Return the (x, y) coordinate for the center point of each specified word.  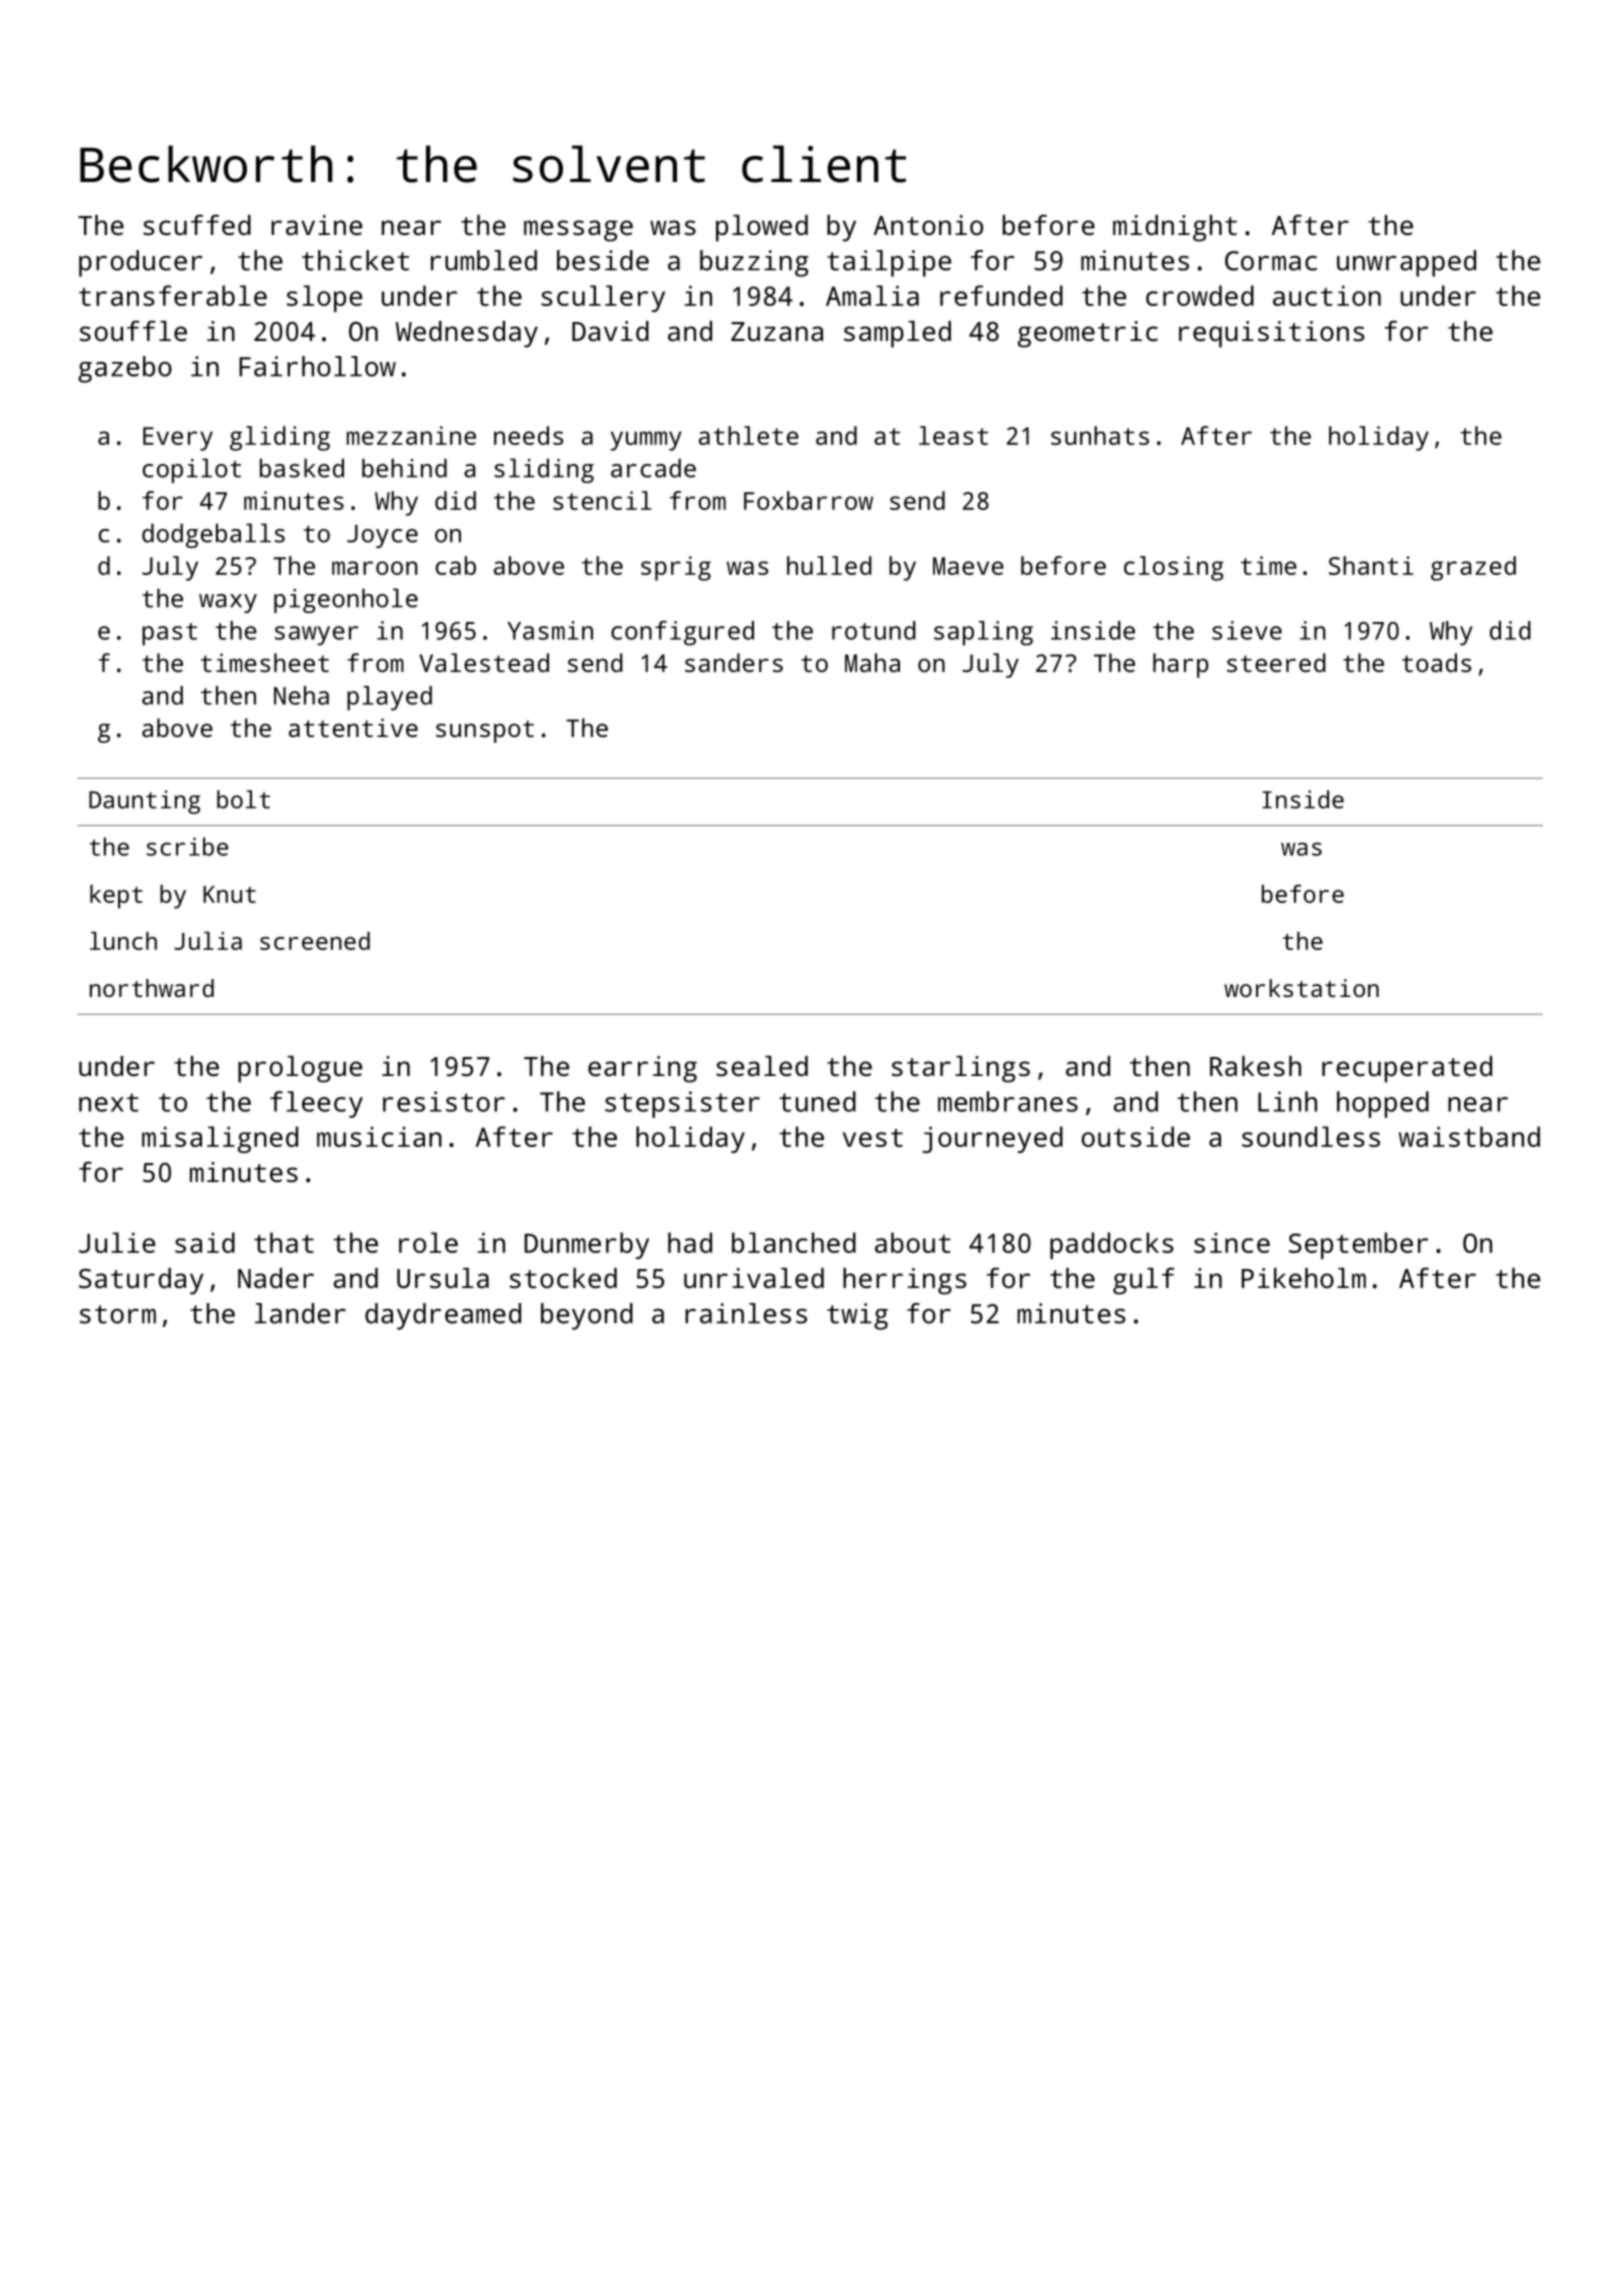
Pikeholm (1304, 1278)
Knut (229, 894)
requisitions (1272, 334)
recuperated (1407, 1069)
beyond (587, 1316)
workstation (1301, 988)
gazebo (125, 369)
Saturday (141, 1281)
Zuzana (777, 331)
